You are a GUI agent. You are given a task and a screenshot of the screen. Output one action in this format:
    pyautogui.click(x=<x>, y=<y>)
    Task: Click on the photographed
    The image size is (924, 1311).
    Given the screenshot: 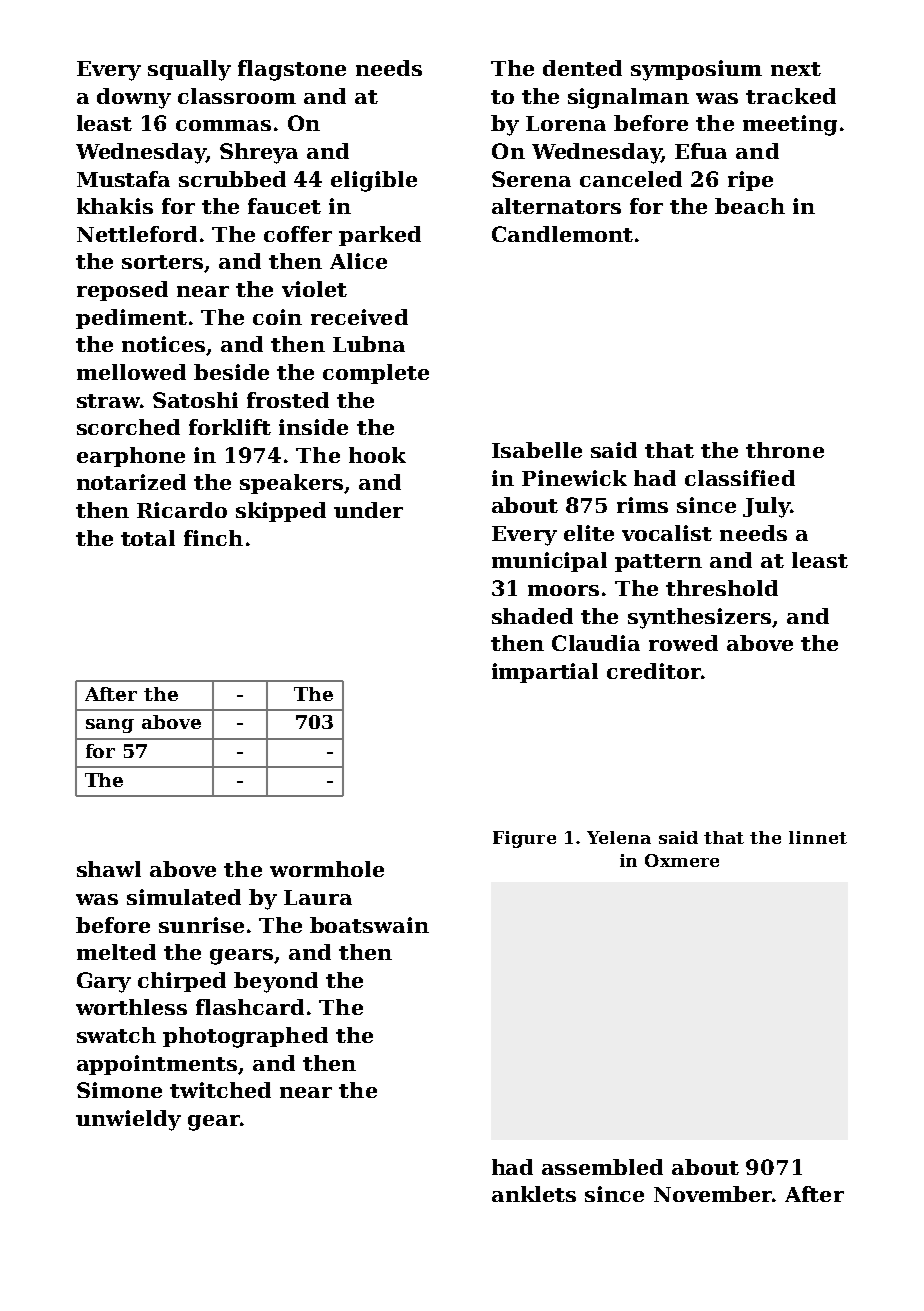 What is the action you would take?
    pyautogui.click(x=245, y=1037)
